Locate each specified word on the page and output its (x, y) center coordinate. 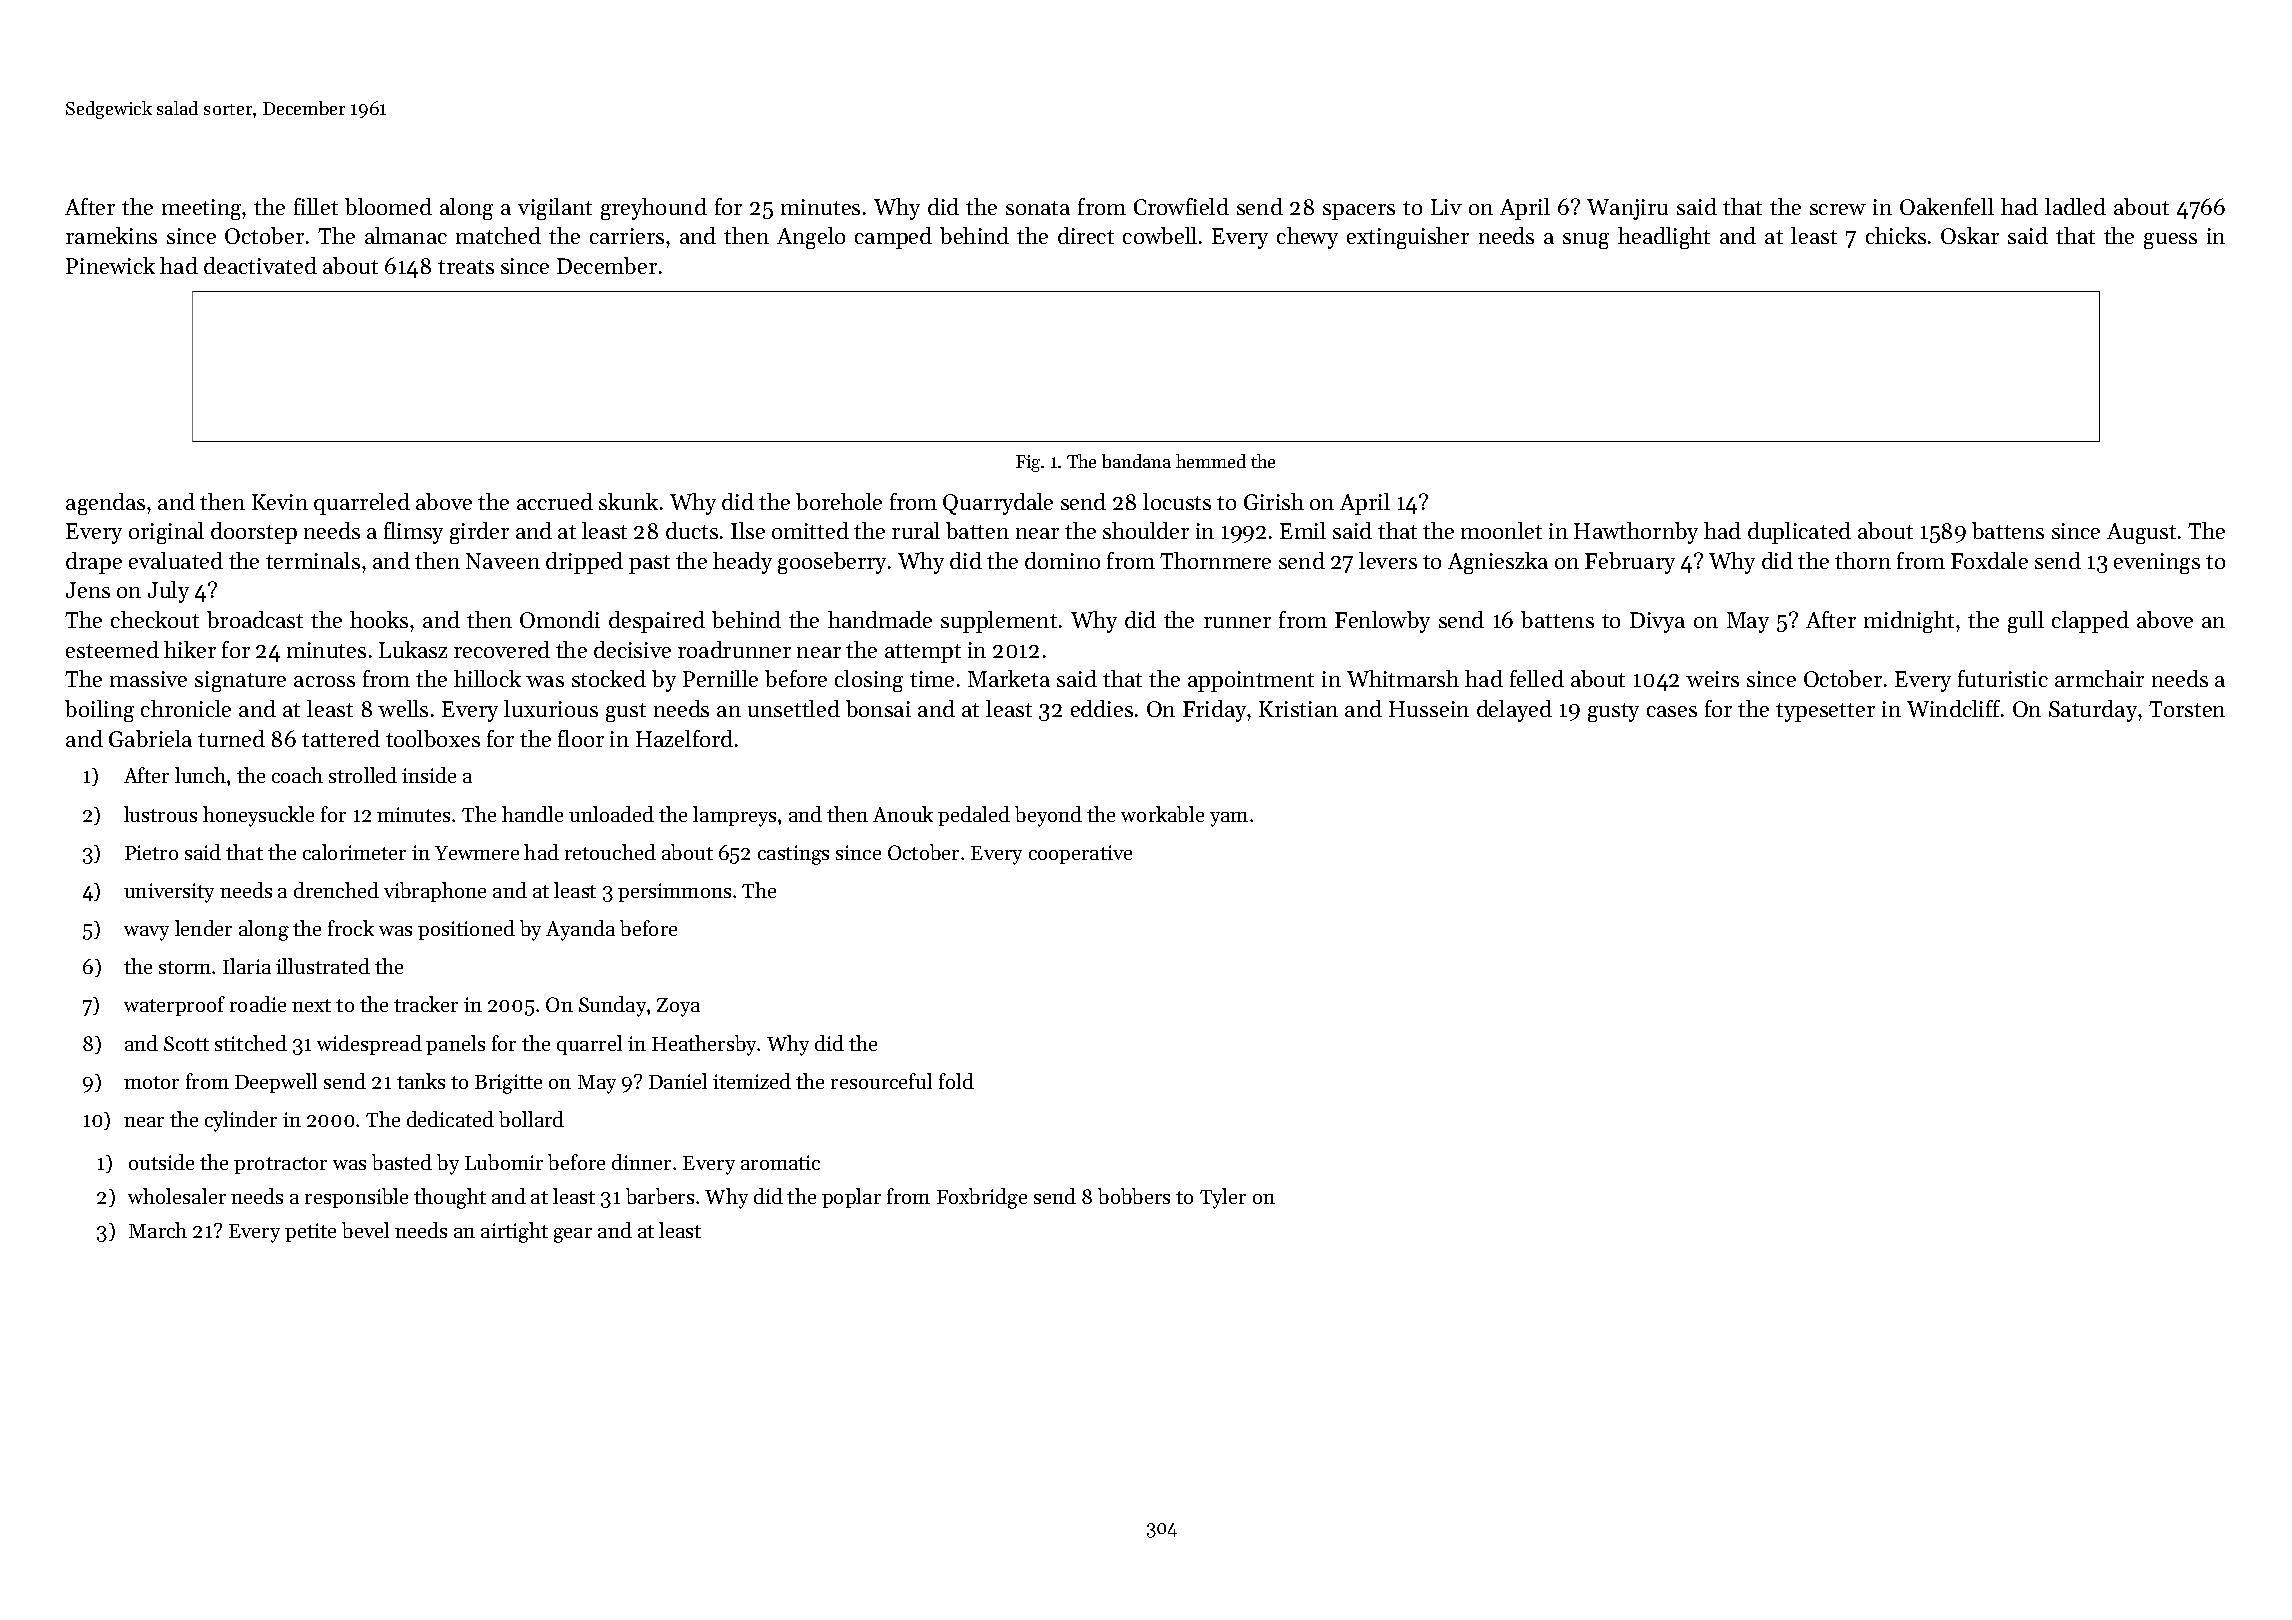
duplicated (1799, 533)
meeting (202, 209)
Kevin (280, 502)
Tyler (1223, 1198)
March (158, 1230)
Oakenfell (1947, 206)
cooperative (1080, 854)
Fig (1028, 463)
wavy (146, 933)
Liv (1446, 207)
